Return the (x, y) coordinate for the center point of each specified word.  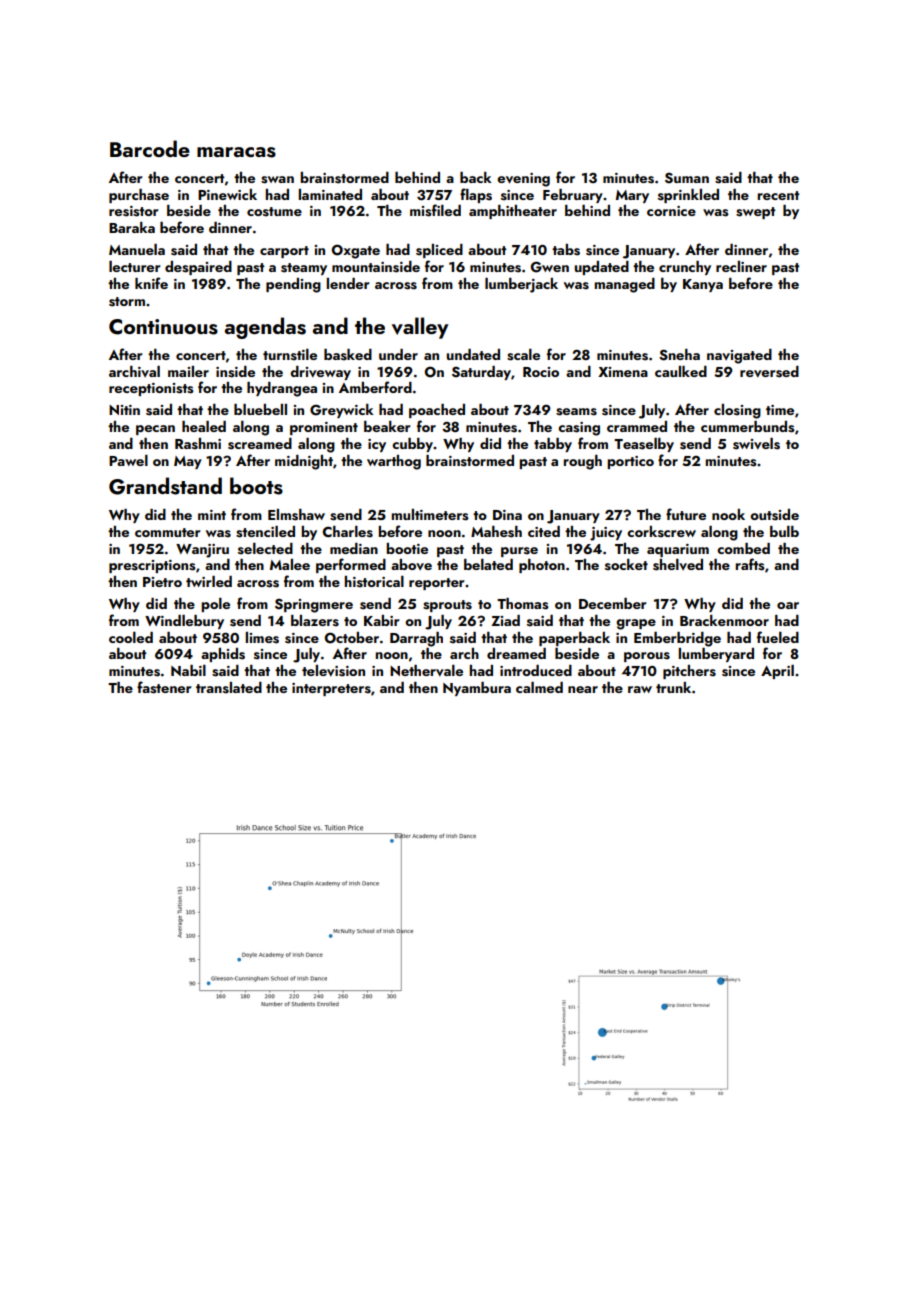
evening (523, 180)
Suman (687, 178)
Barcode (150, 148)
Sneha (679, 355)
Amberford (375, 387)
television (333, 671)
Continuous (163, 327)
